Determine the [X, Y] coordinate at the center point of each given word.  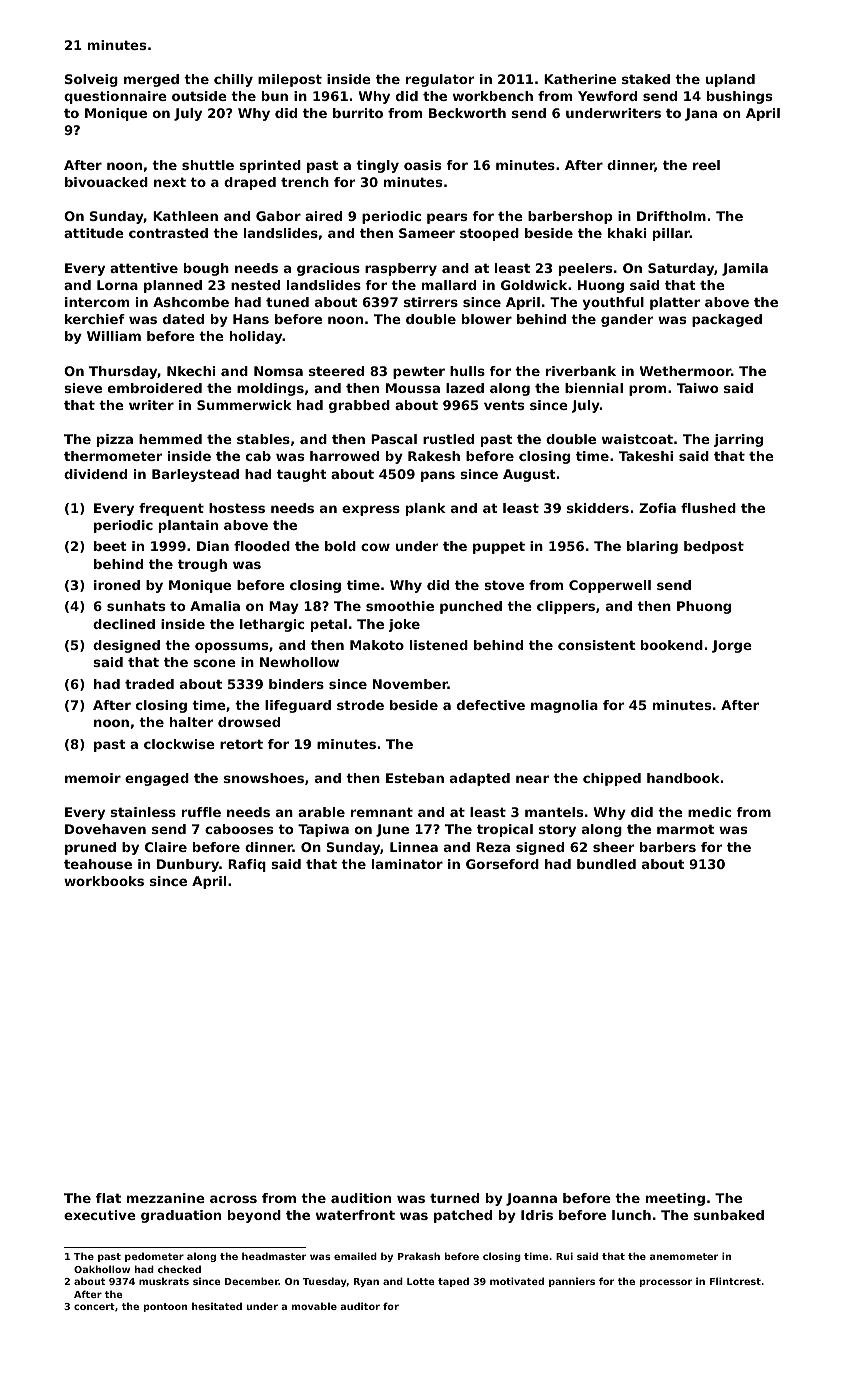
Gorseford [502, 864]
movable [314, 1306]
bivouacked [106, 182]
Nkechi [191, 371]
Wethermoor [685, 371]
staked [646, 79]
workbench [493, 96]
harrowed [344, 456]
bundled [606, 864]
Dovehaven [105, 829]
